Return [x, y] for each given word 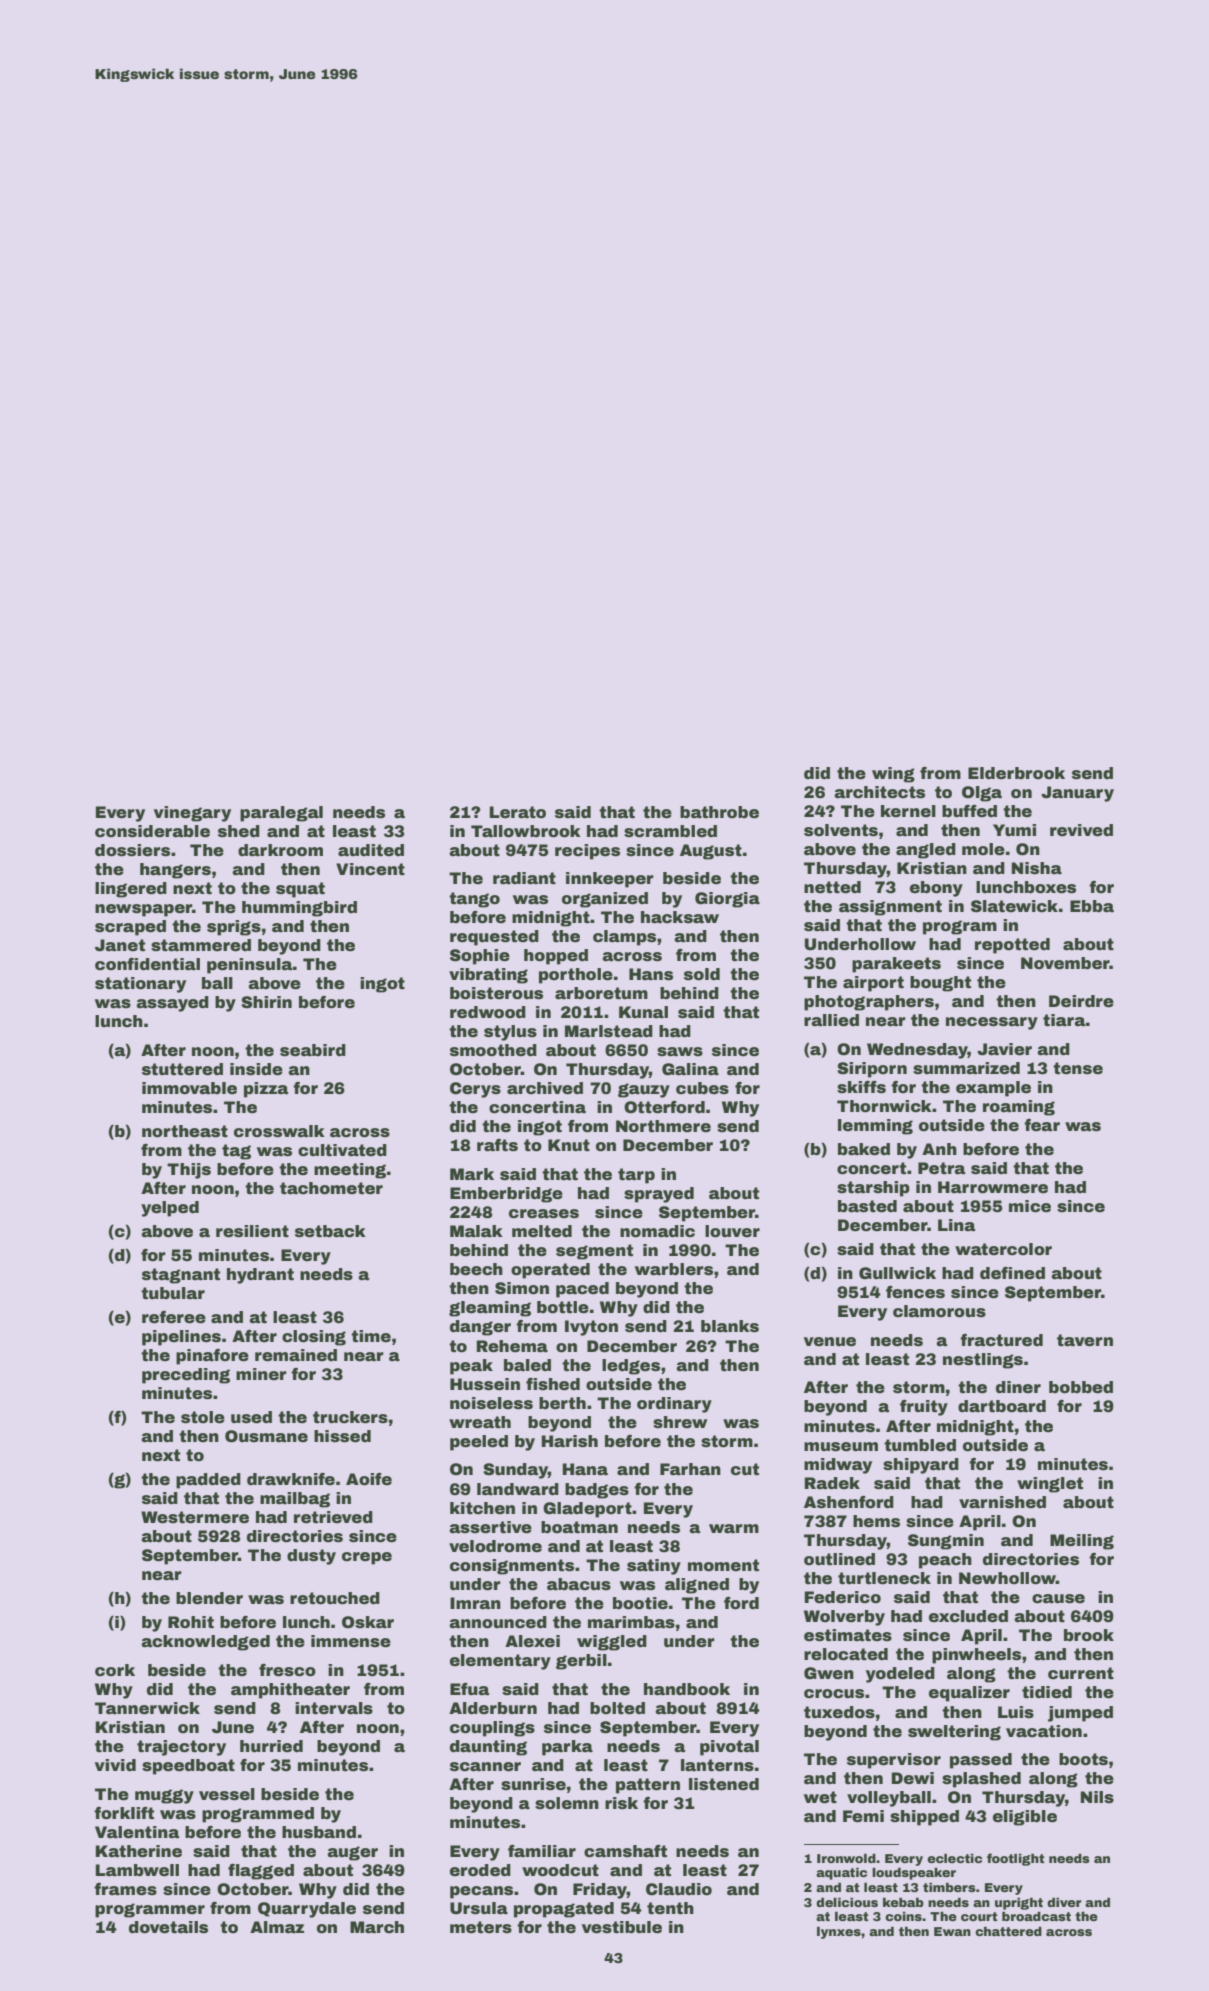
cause [1058, 1599]
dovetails [168, 1927]
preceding [186, 1376]
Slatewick [1014, 906]
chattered [1008, 1931]
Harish [570, 1441]
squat [300, 890]
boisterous [496, 993]
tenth [670, 1908]
